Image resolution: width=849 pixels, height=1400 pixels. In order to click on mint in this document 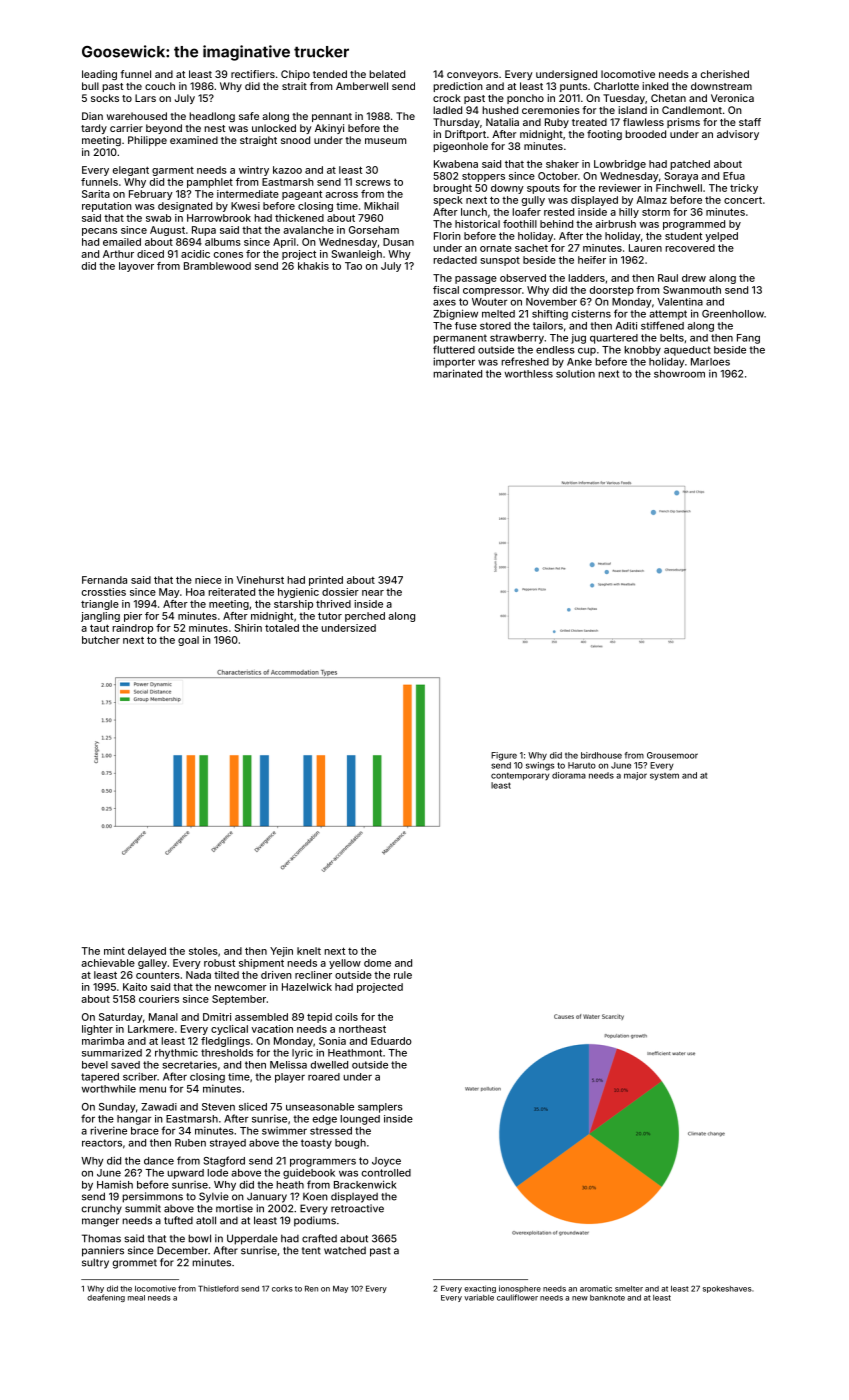, I will do `click(114, 951)`.
